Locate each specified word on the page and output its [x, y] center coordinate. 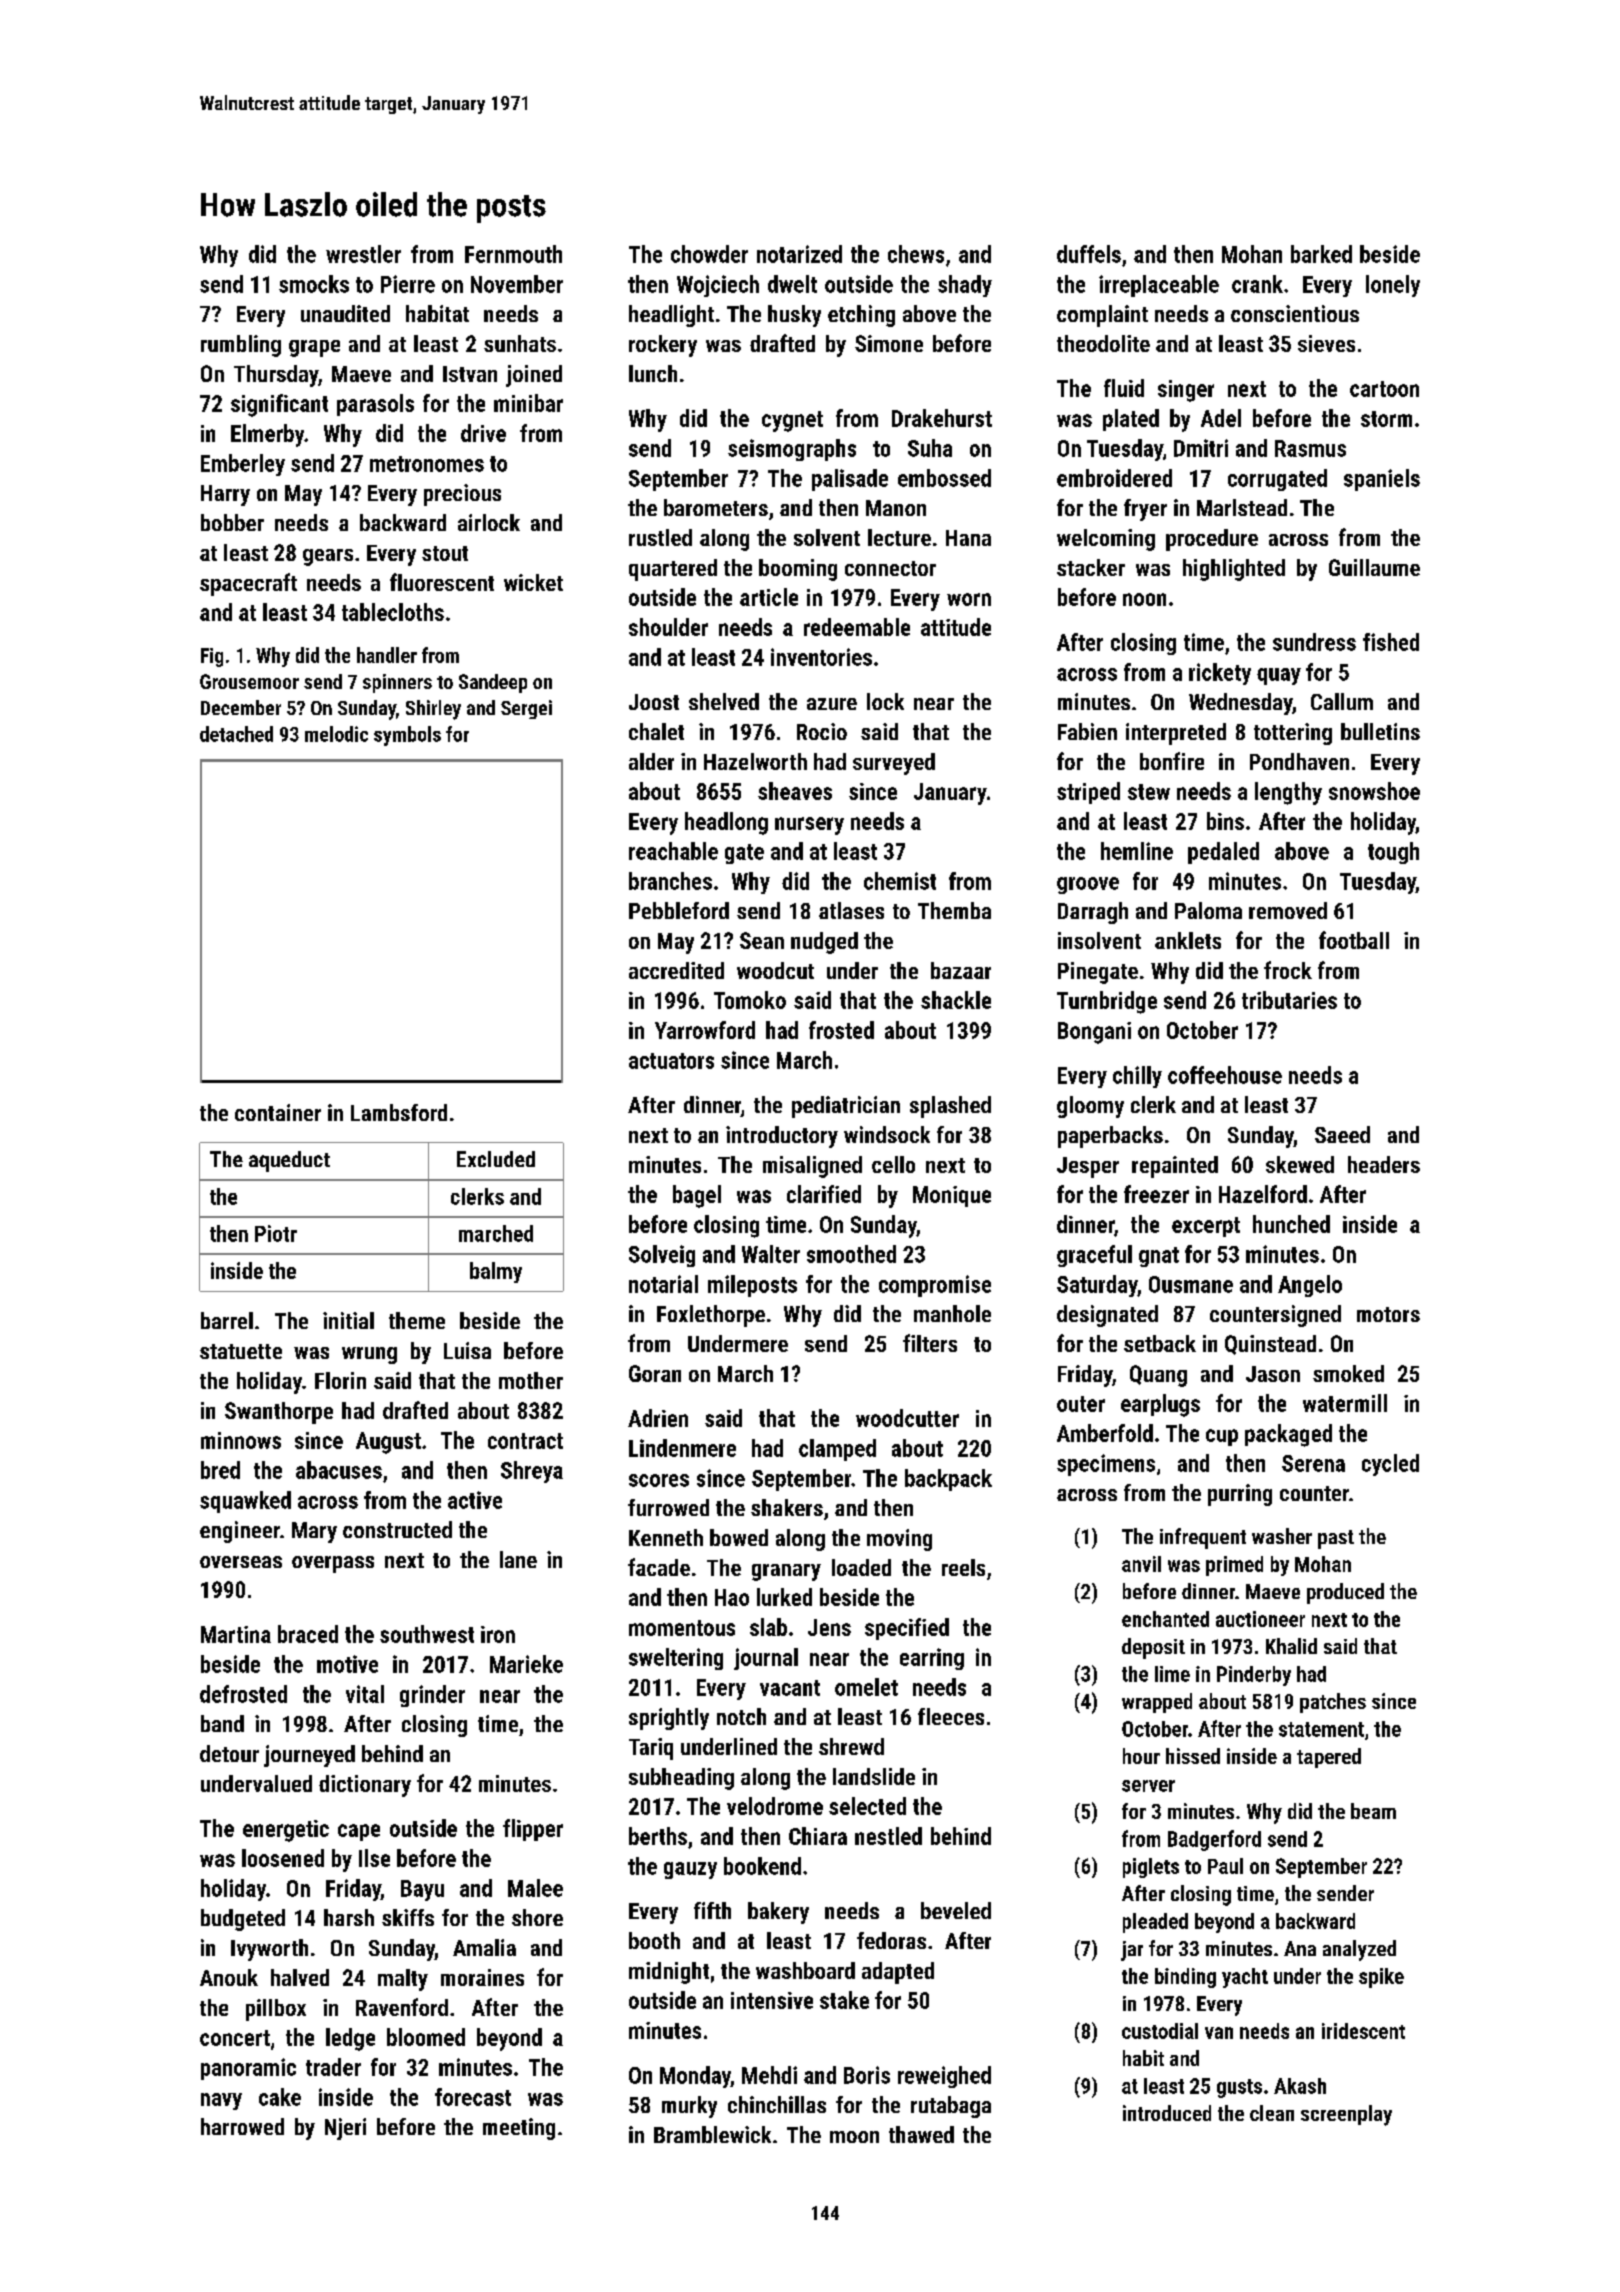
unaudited [345, 313]
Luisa [467, 1350]
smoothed [851, 1254]
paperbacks [1110, 1137]
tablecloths [393, 612]
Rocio [822, 731]
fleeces [951, 1716]
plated [1131, 420]
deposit [1153, 1648]
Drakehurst [942, 418]
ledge [350, 2039]
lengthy [1288, 793]
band [222, 1723]
